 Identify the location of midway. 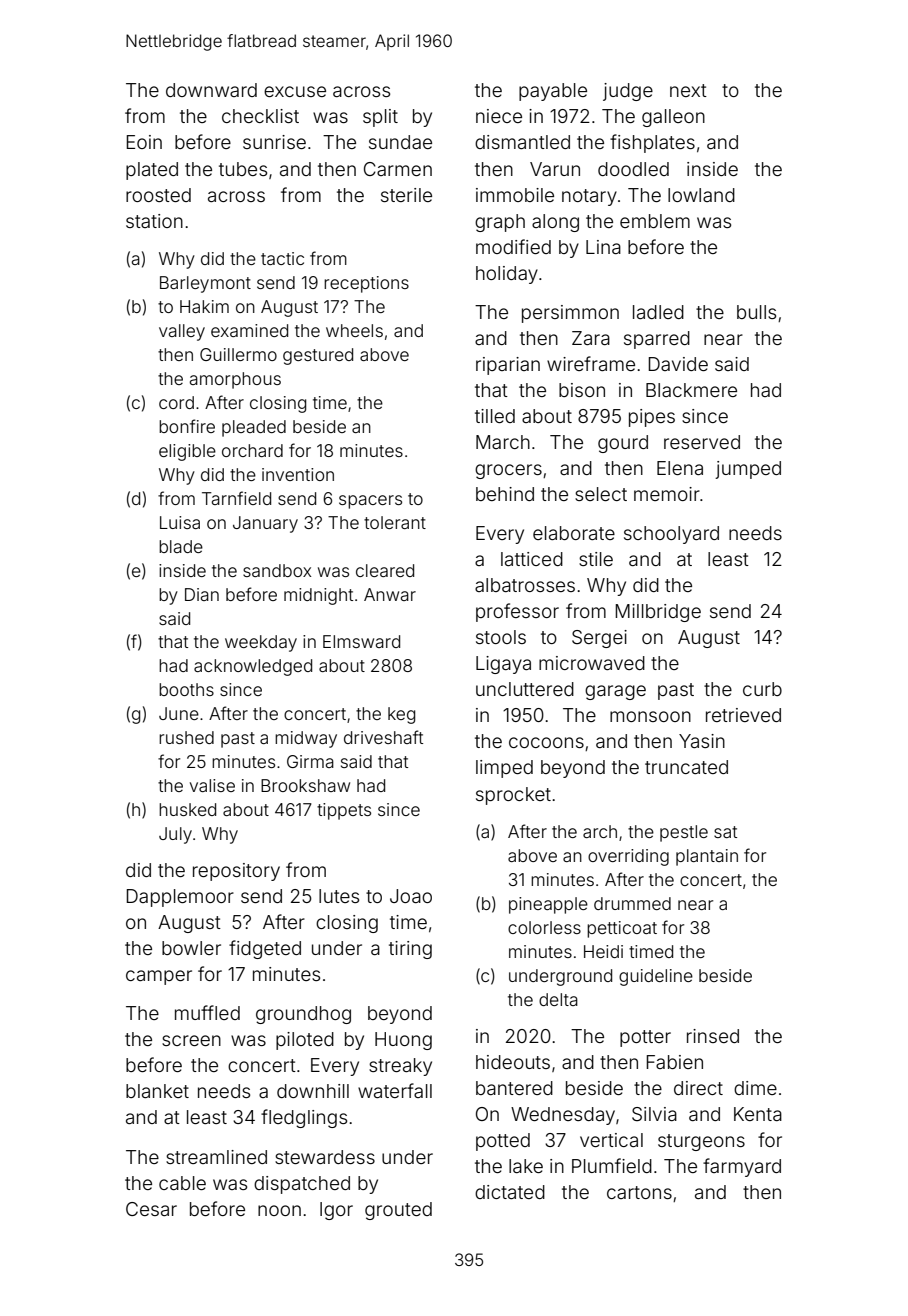
(306, 739).
